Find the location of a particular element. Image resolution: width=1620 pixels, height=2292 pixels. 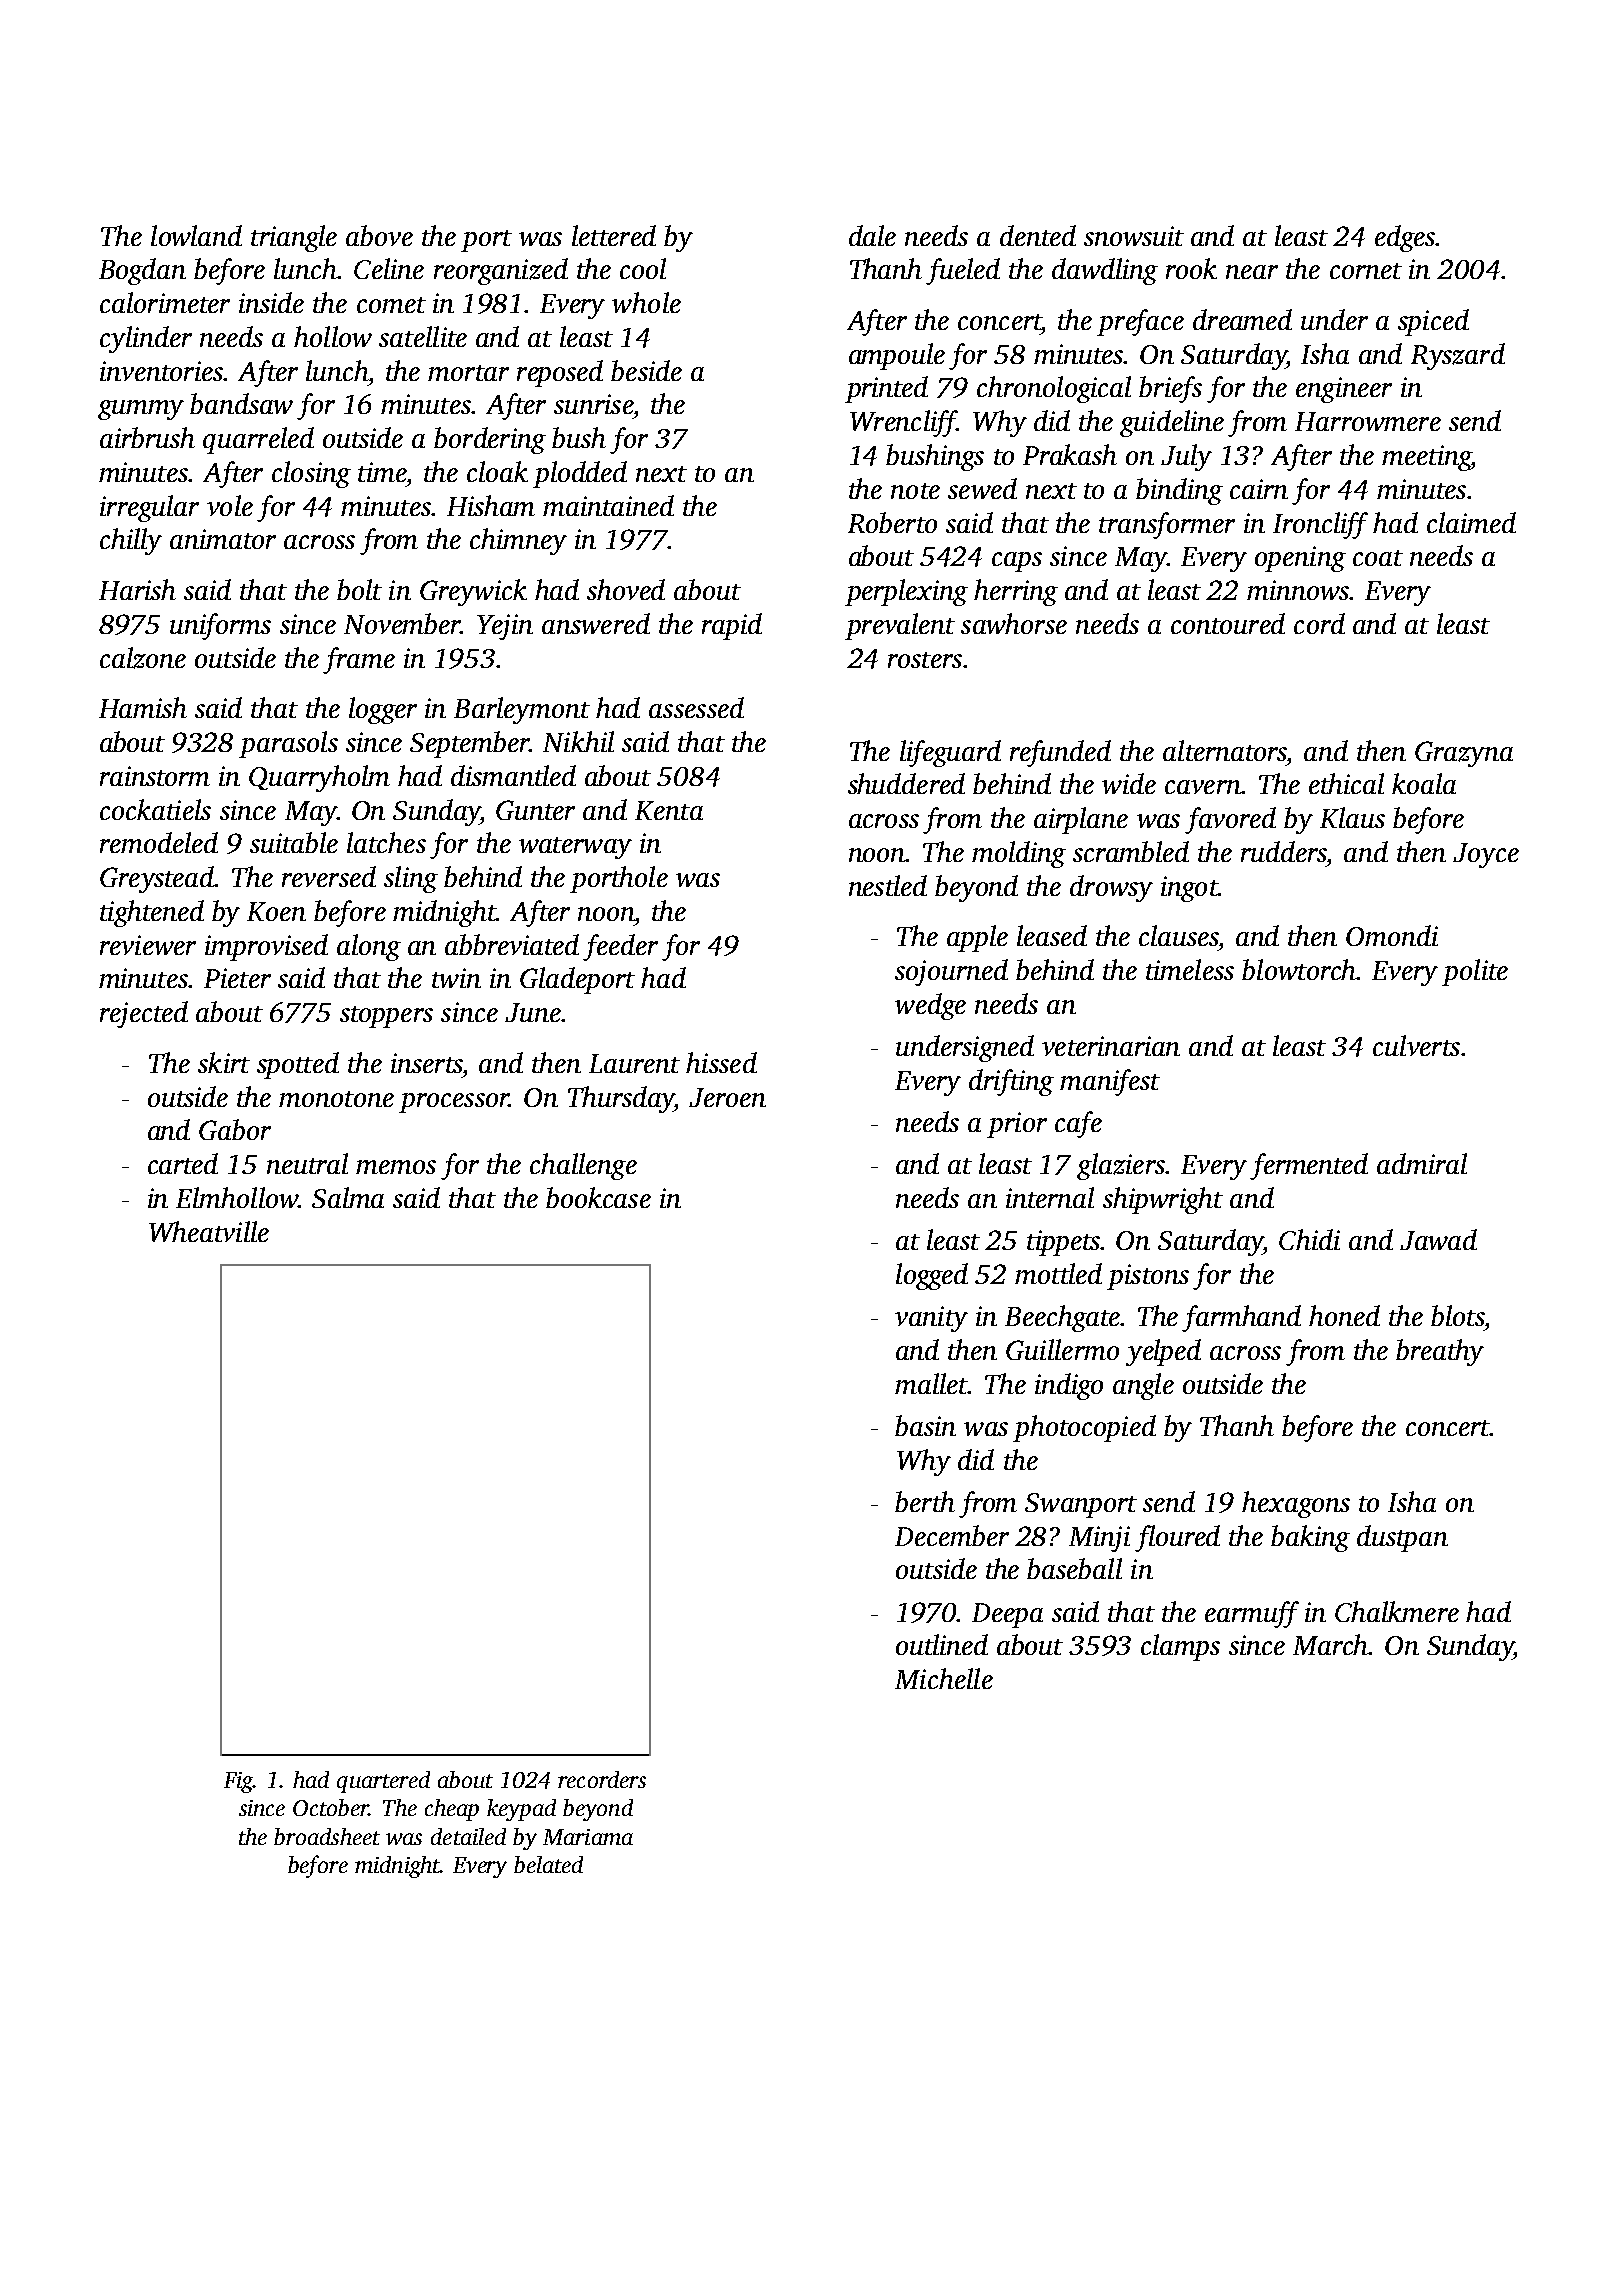

Gabor is located at coordinates (235, 1129).
